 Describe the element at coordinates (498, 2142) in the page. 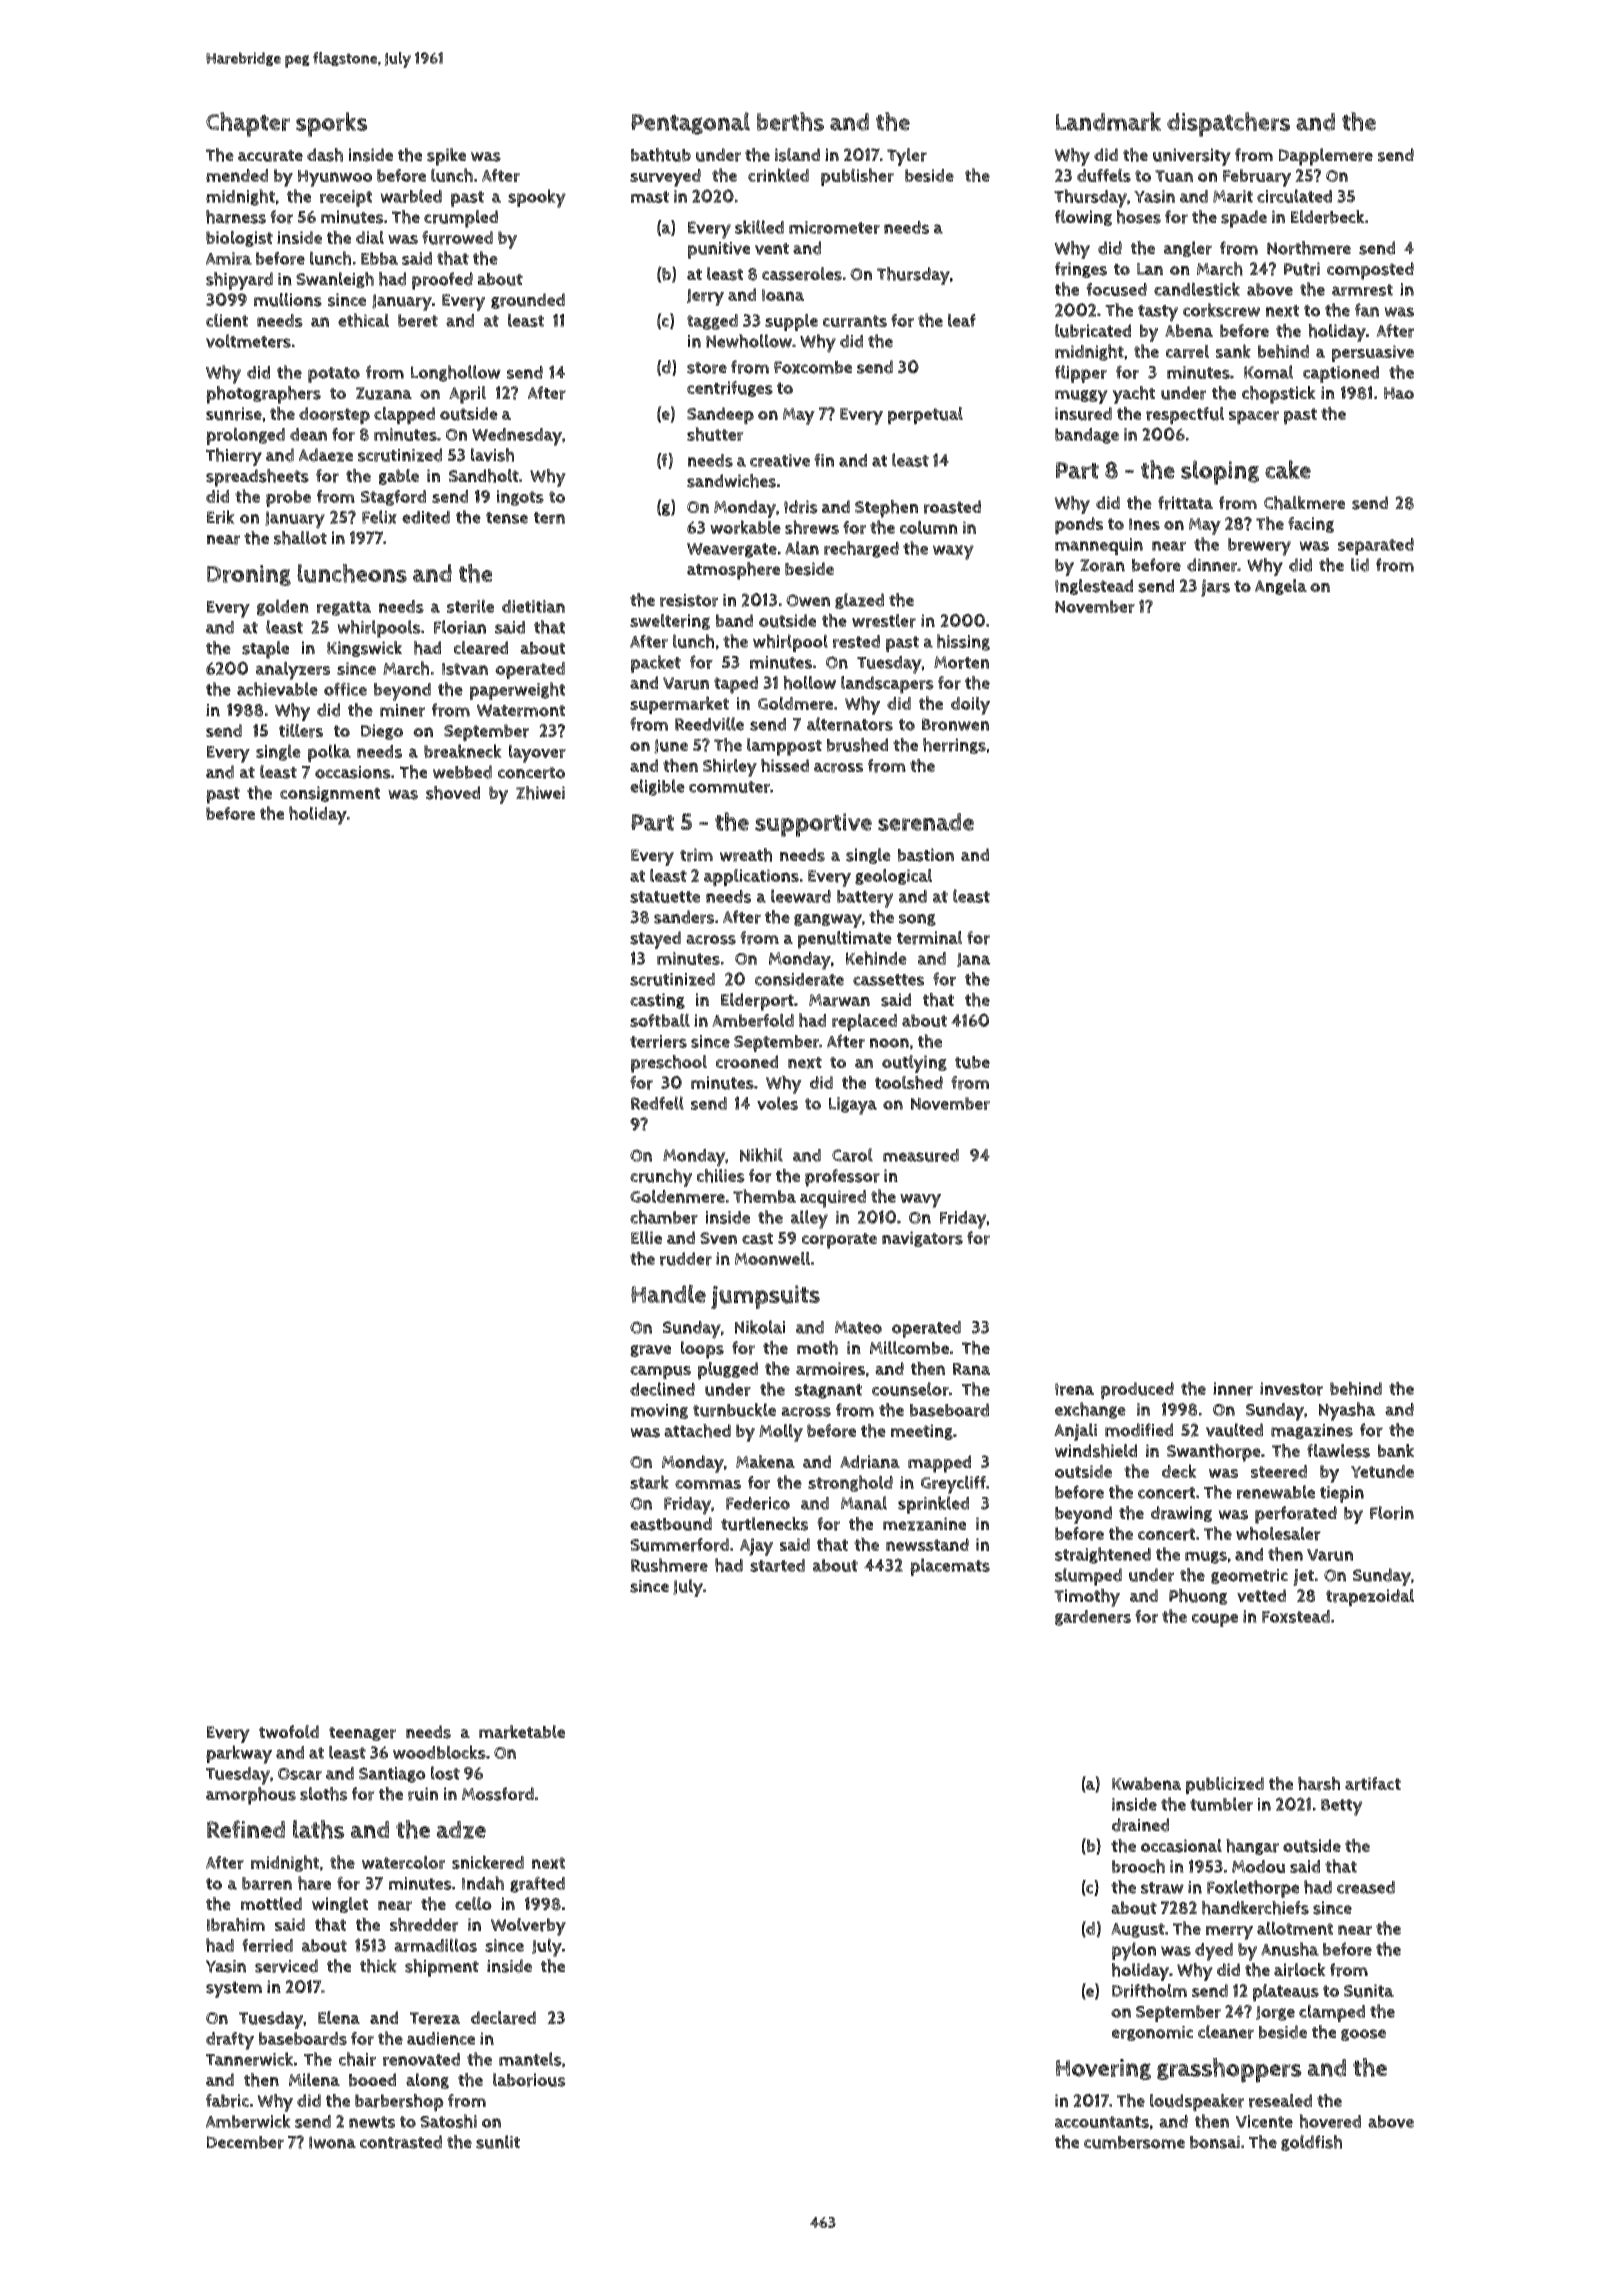

I see `sunlit` at that location.
